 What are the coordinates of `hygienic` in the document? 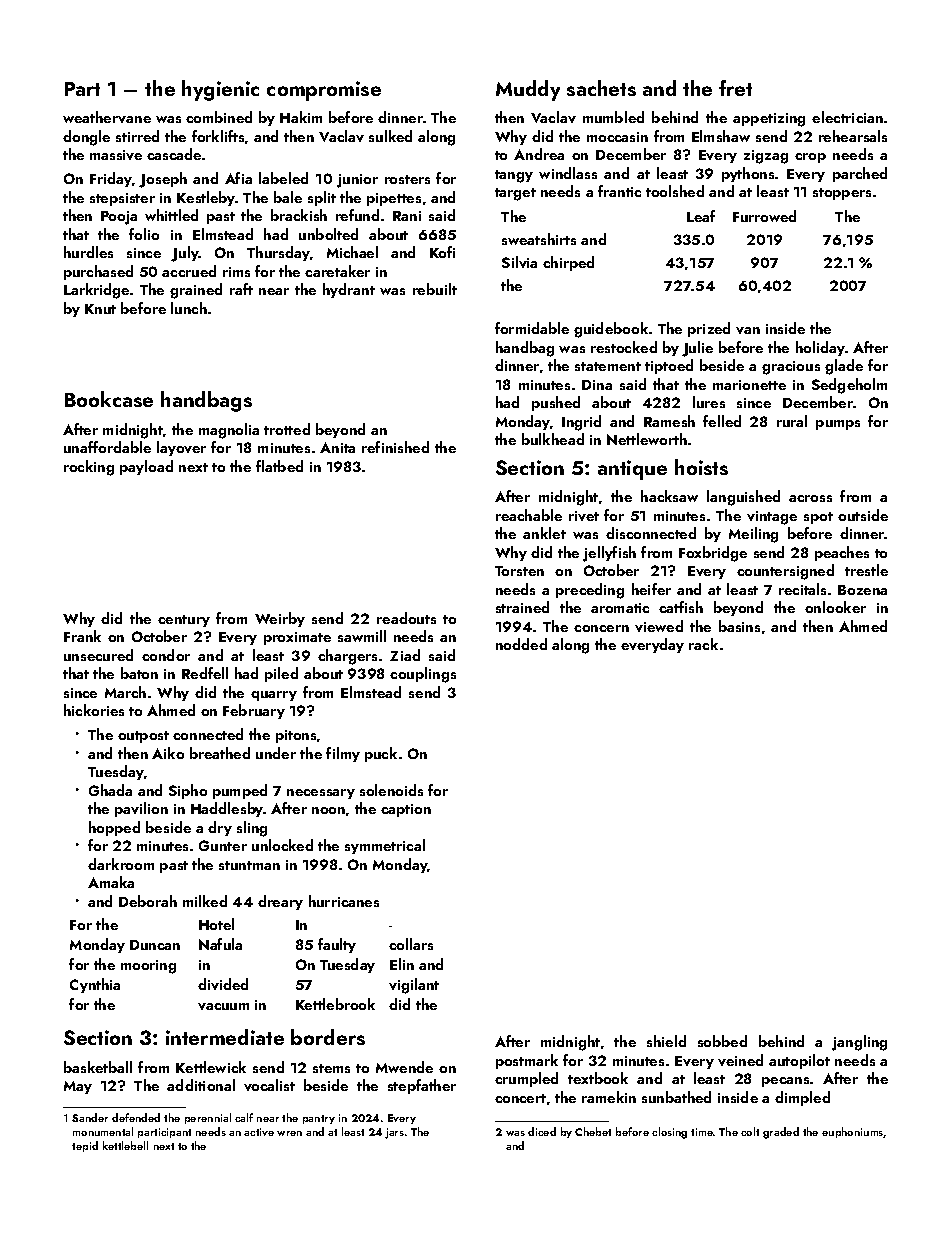 It's located at (220, 90).
